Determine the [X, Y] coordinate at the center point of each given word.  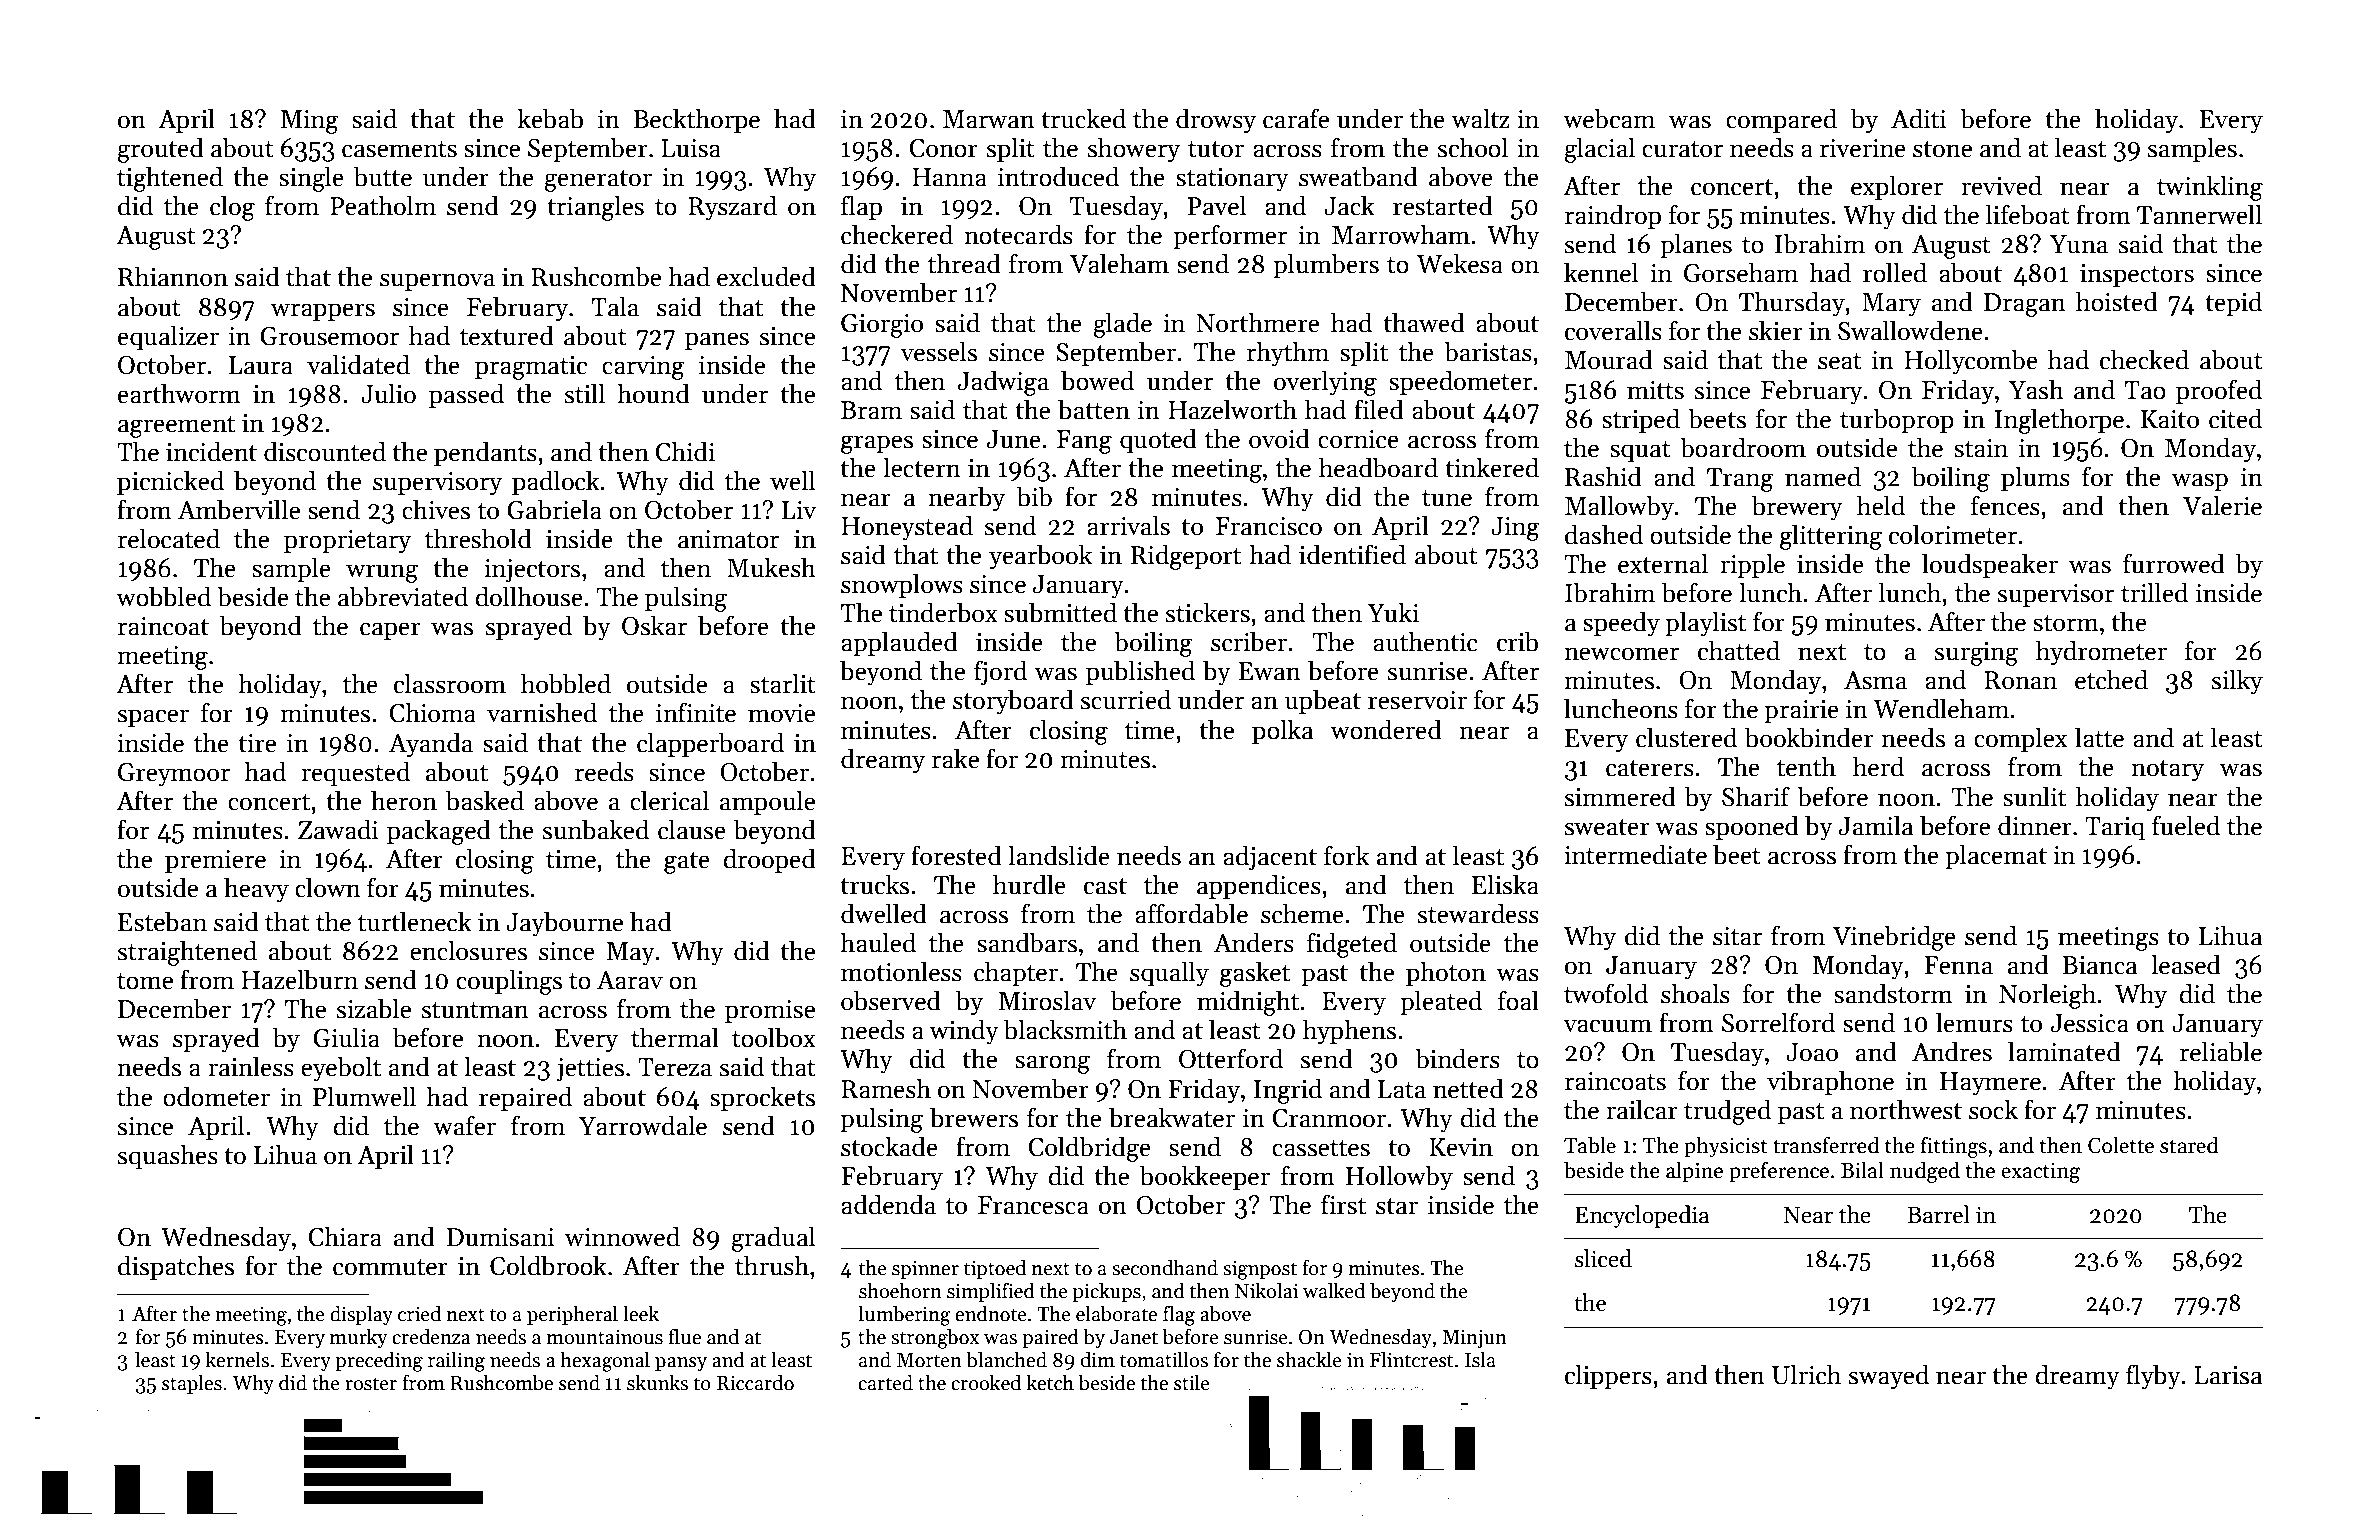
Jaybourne [564, 924]
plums [2035, 478]
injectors [532, 571]
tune [1447, 498]
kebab [550, 118]
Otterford [1231, 1058]
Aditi [1919, 118]
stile [1192, 1382]
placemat [1996, 856]
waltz [1480, 118]
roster [371, 1384]
